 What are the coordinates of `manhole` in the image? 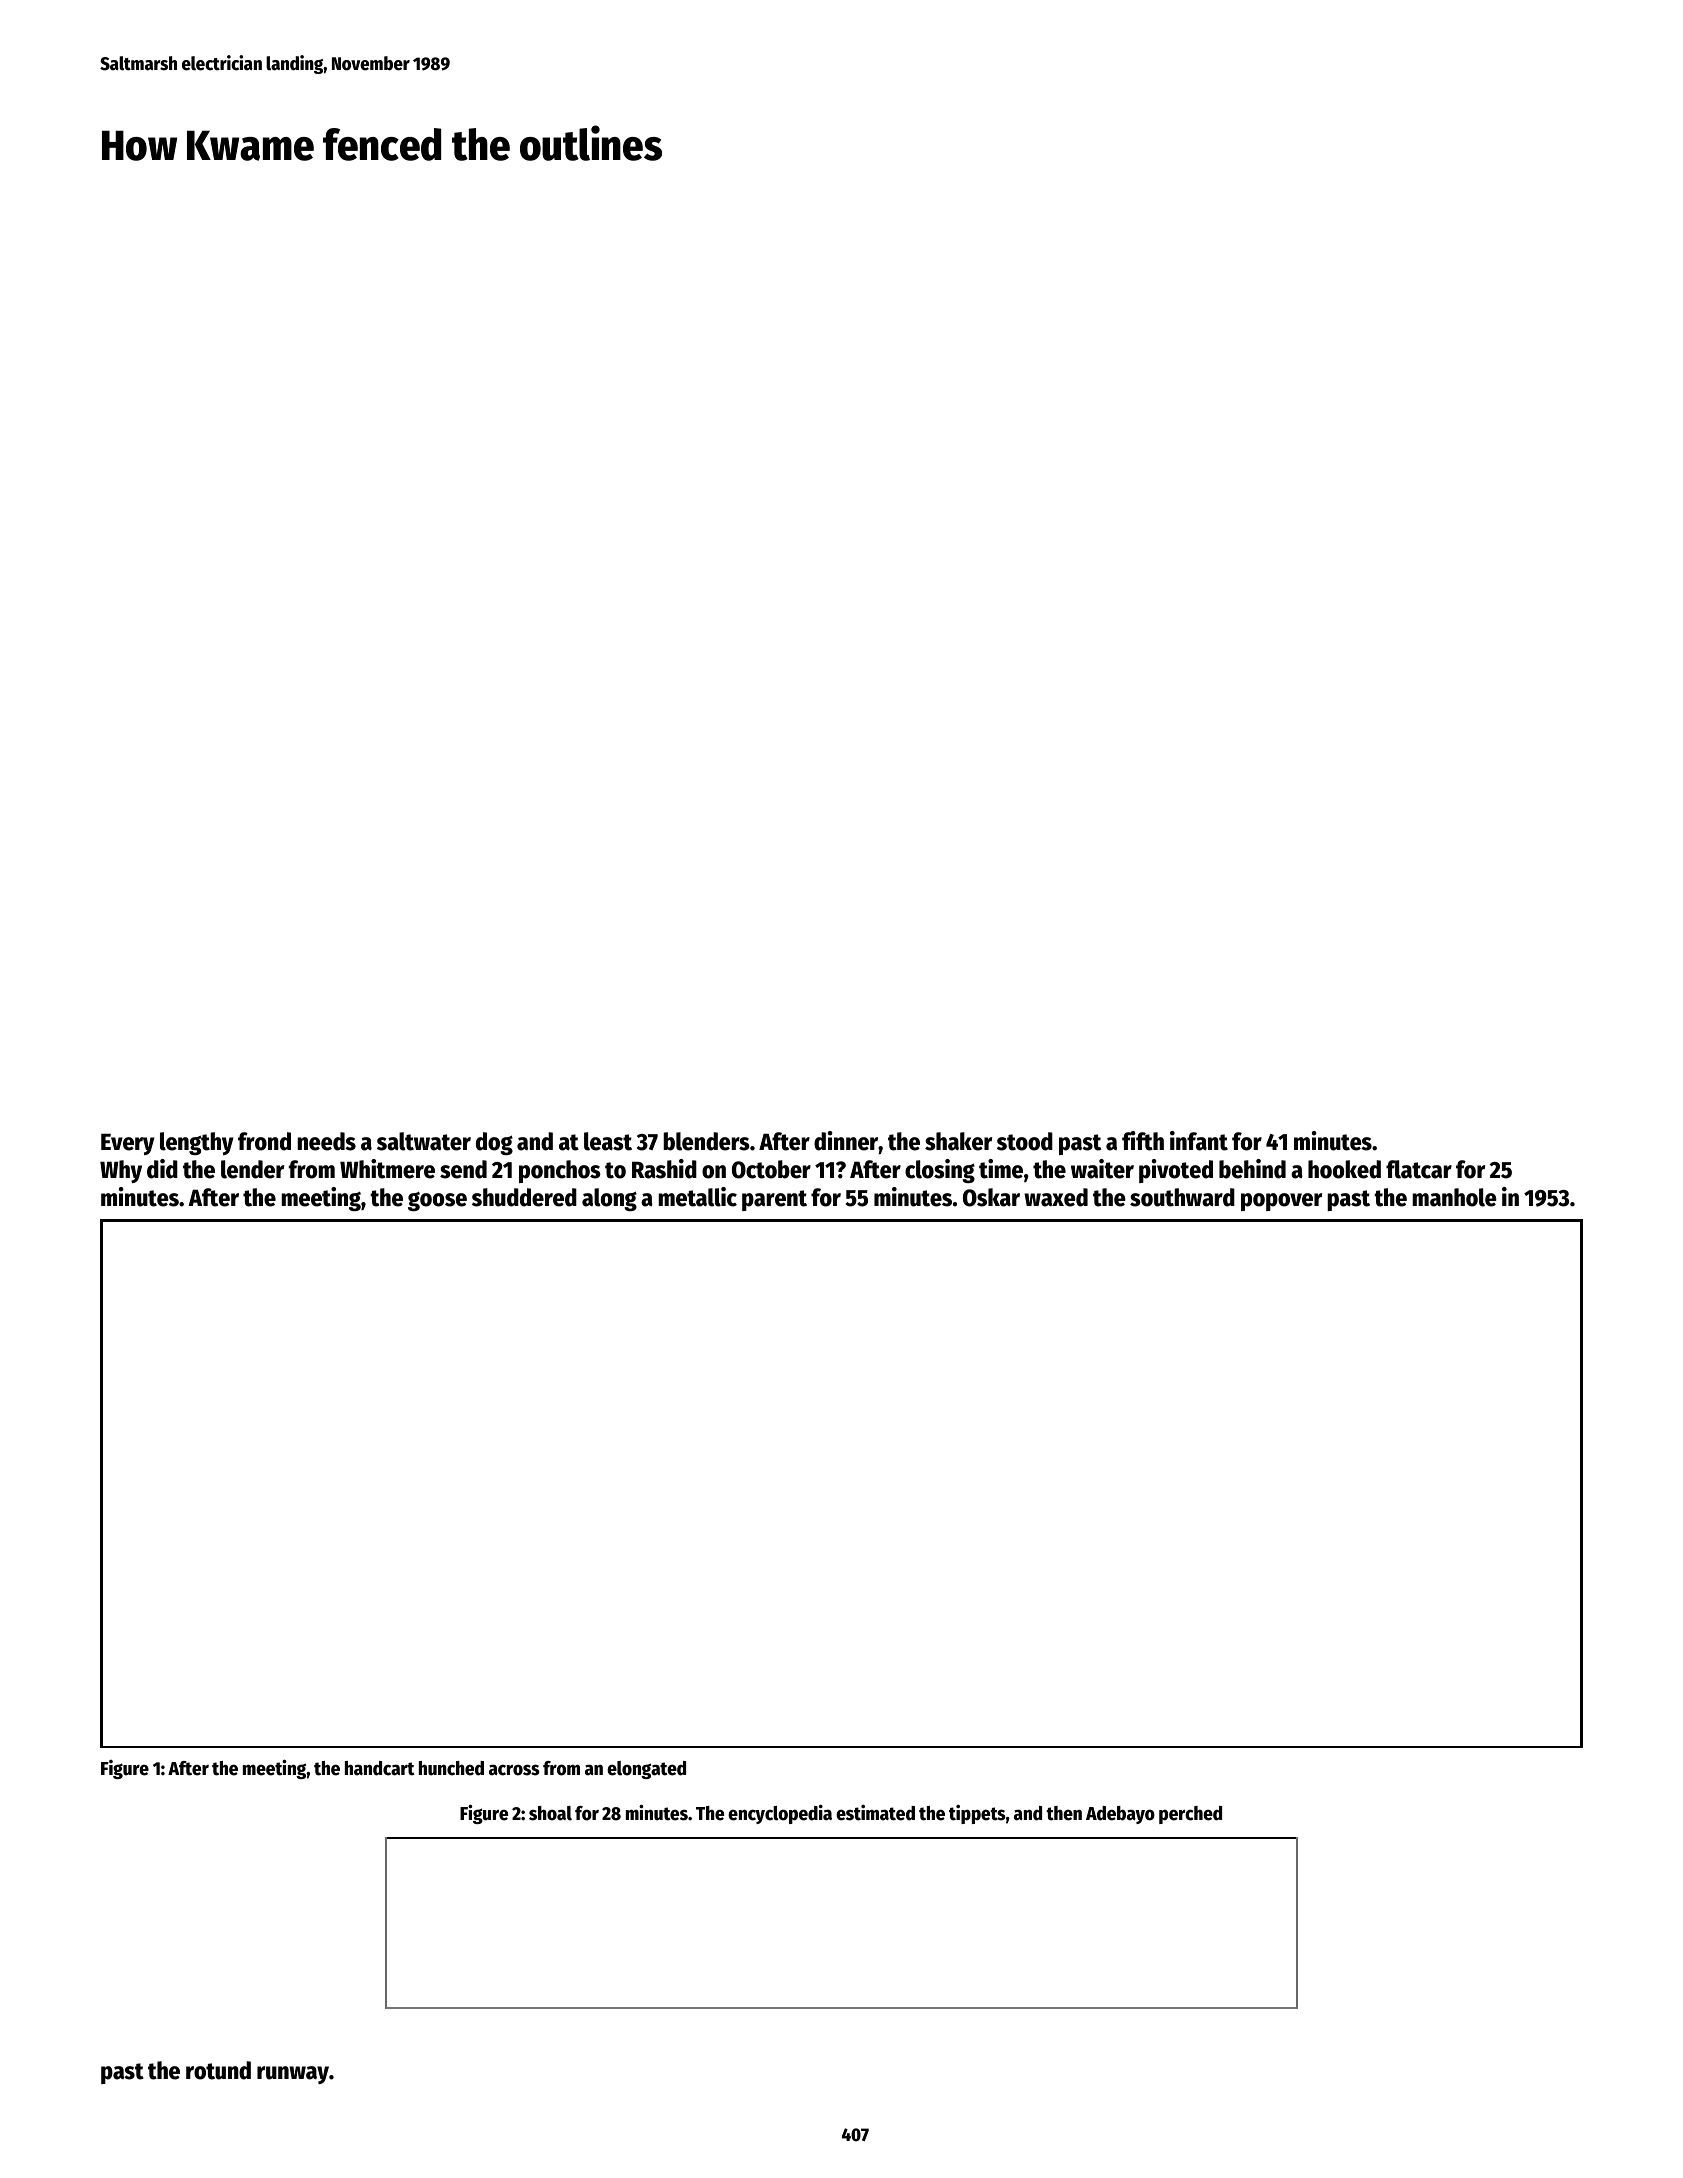 It's located at (1454, 1197).
